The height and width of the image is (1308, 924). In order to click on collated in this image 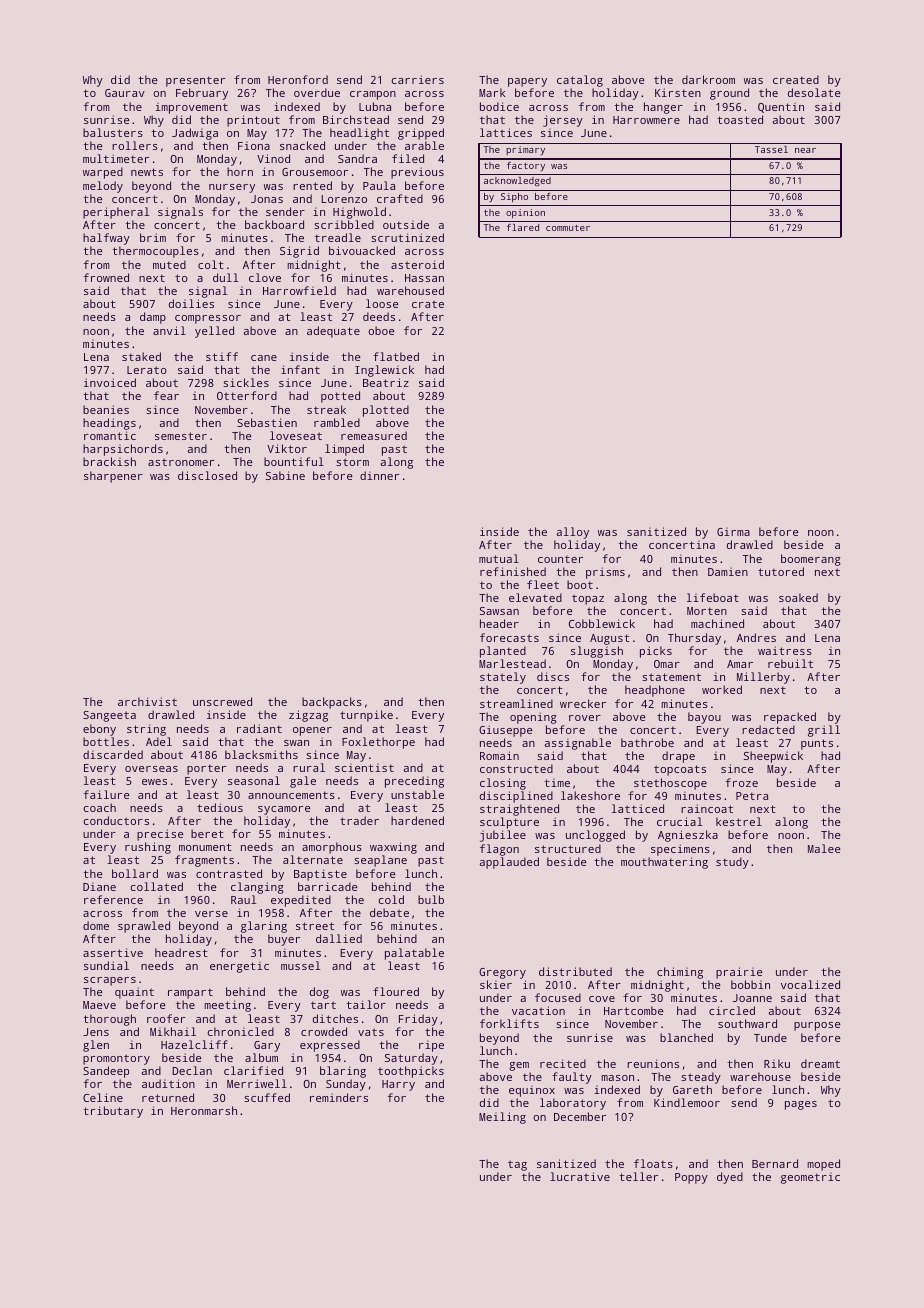, I will do `click(157, 886)`.
